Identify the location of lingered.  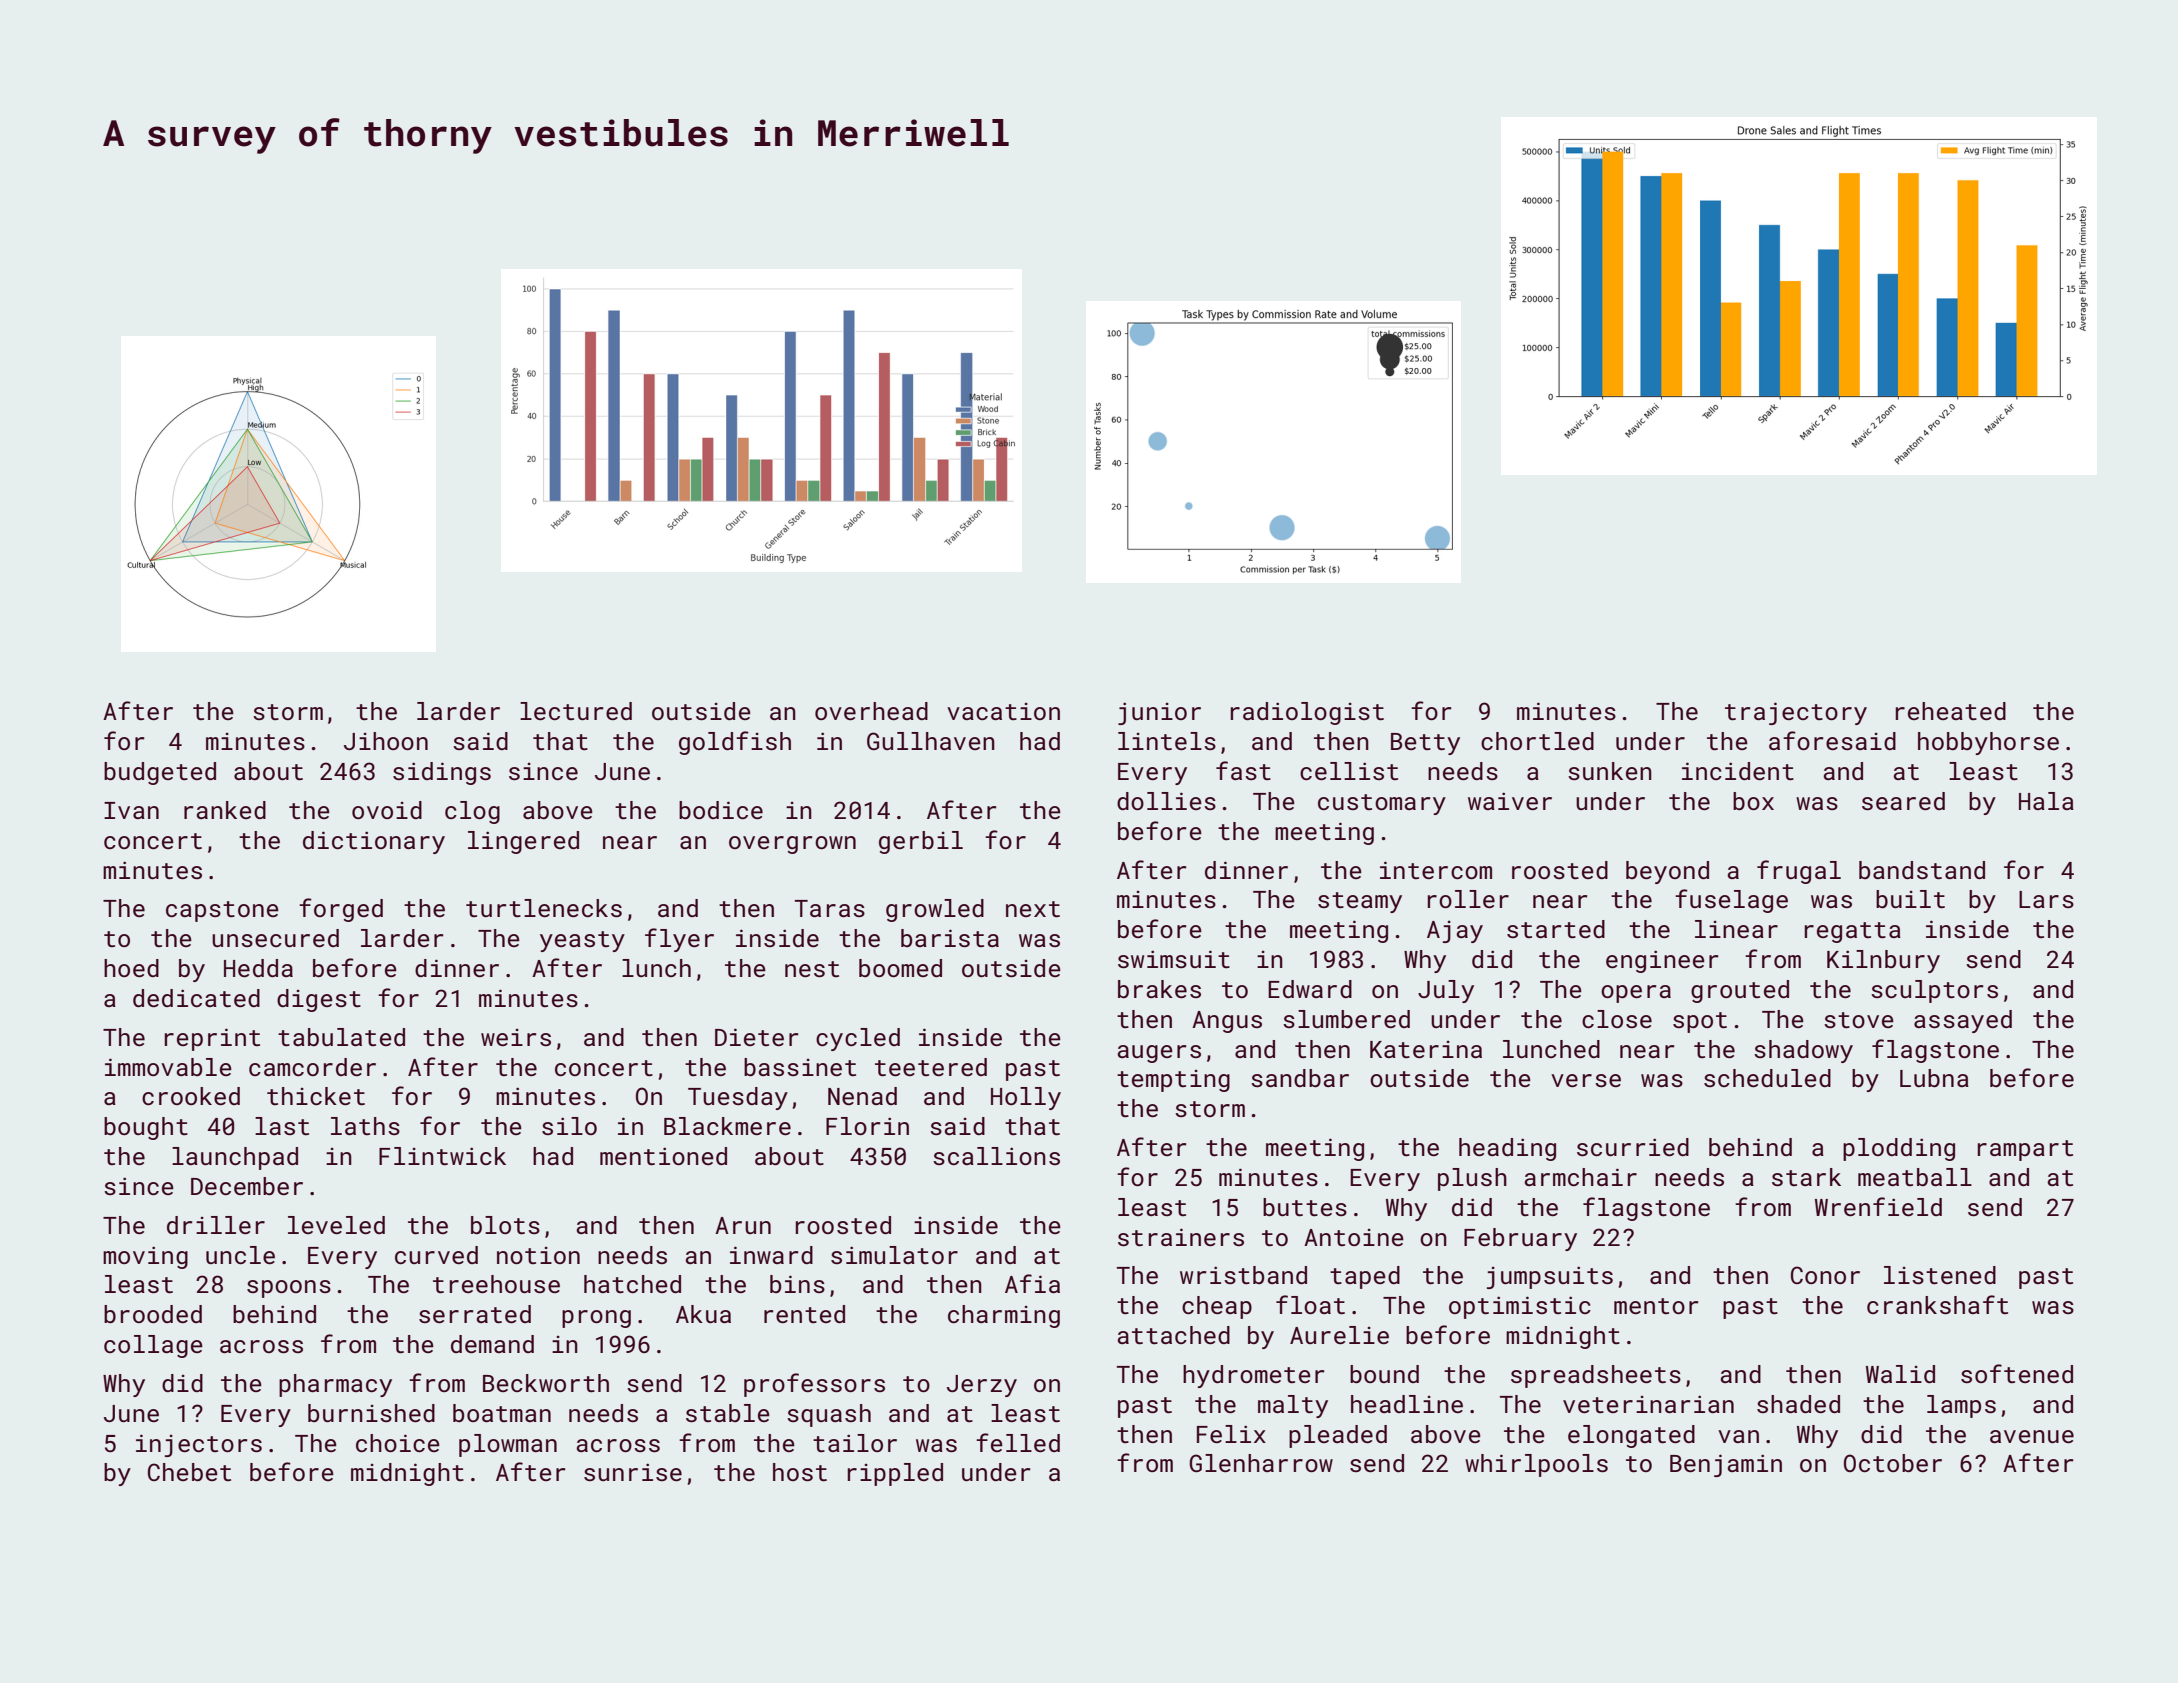
(523, 842).
